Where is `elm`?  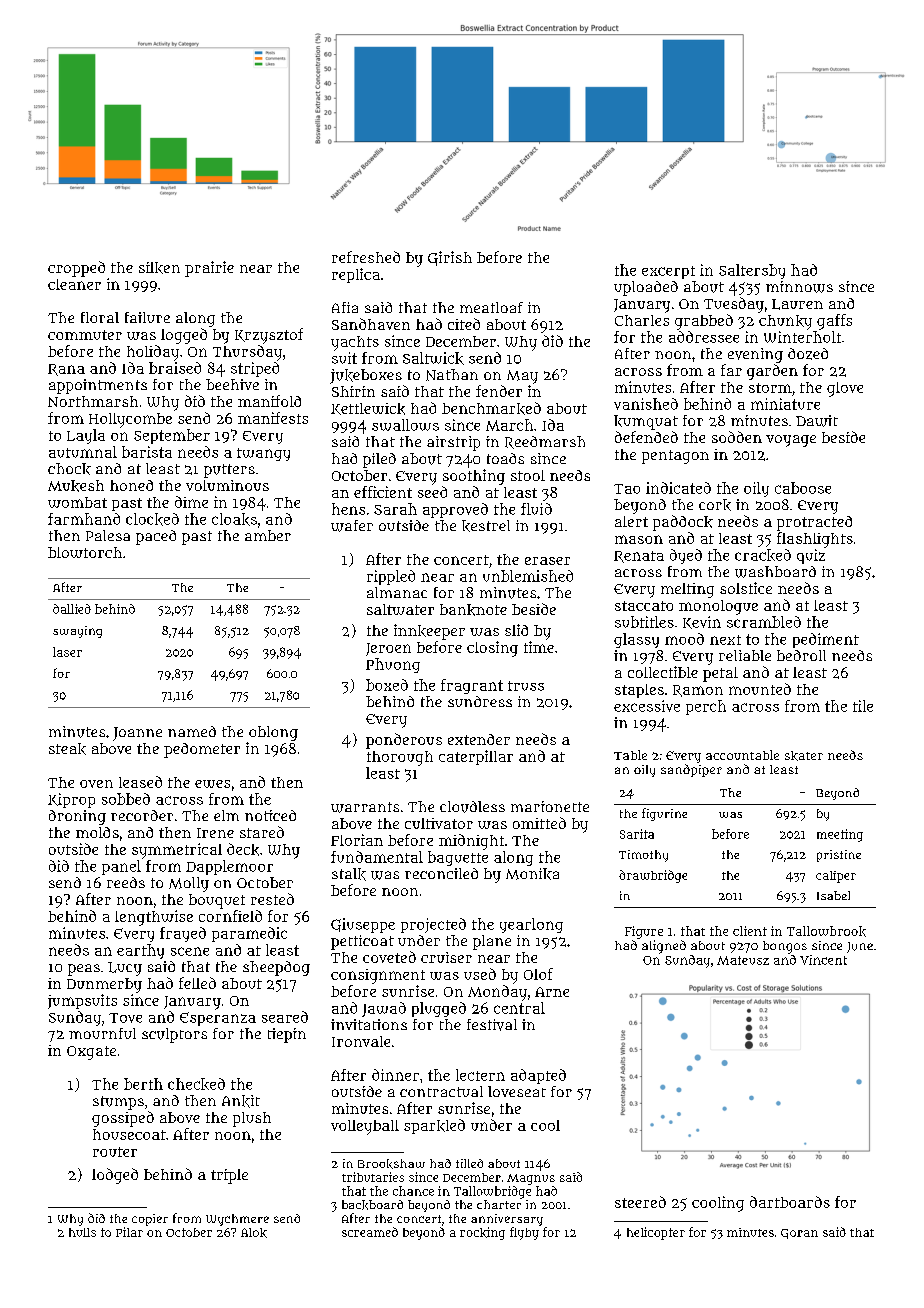 elm is located at coordinates (226, 815).
